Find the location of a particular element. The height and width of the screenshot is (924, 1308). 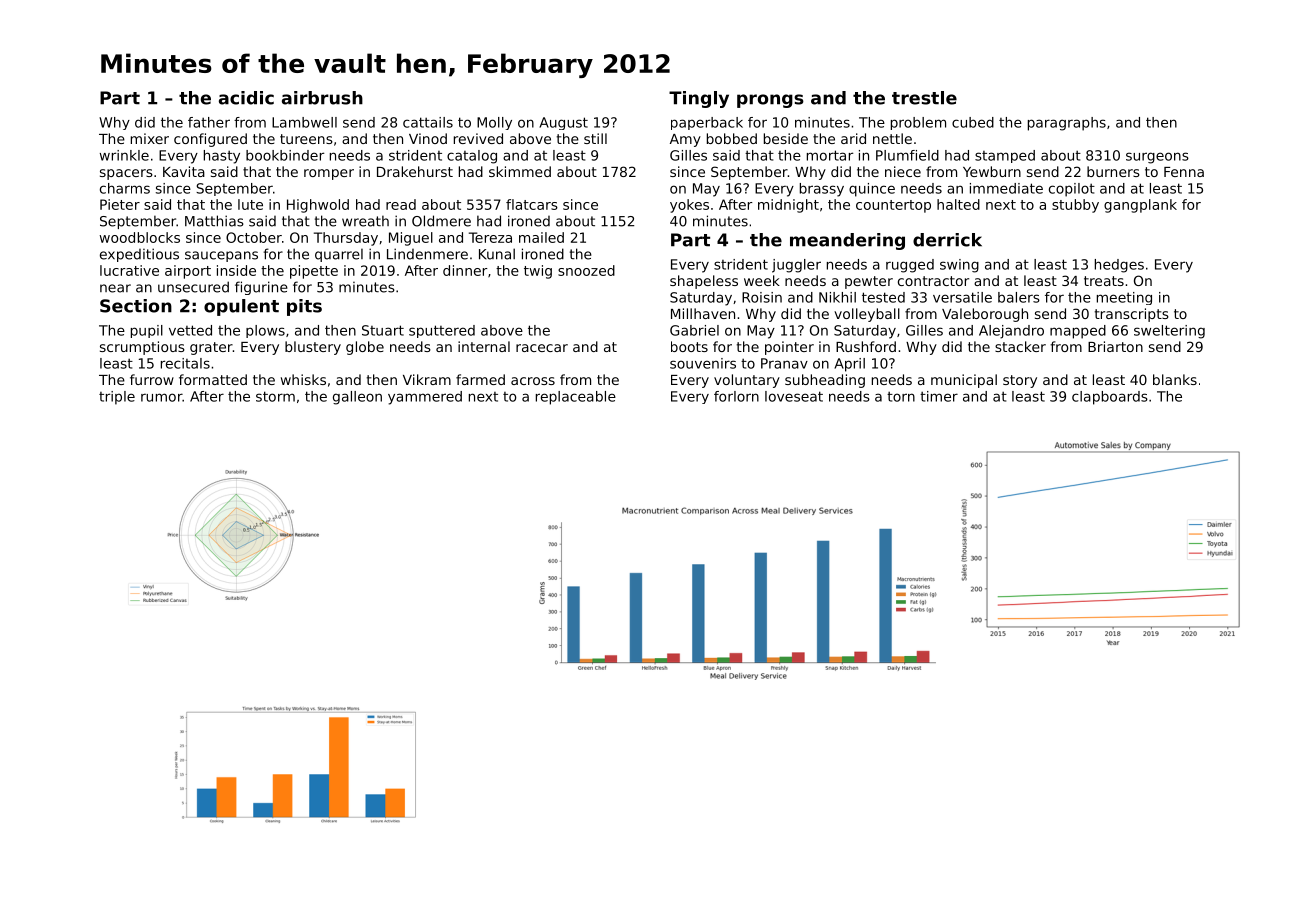

treats is located at coordinates (1104, 281).
